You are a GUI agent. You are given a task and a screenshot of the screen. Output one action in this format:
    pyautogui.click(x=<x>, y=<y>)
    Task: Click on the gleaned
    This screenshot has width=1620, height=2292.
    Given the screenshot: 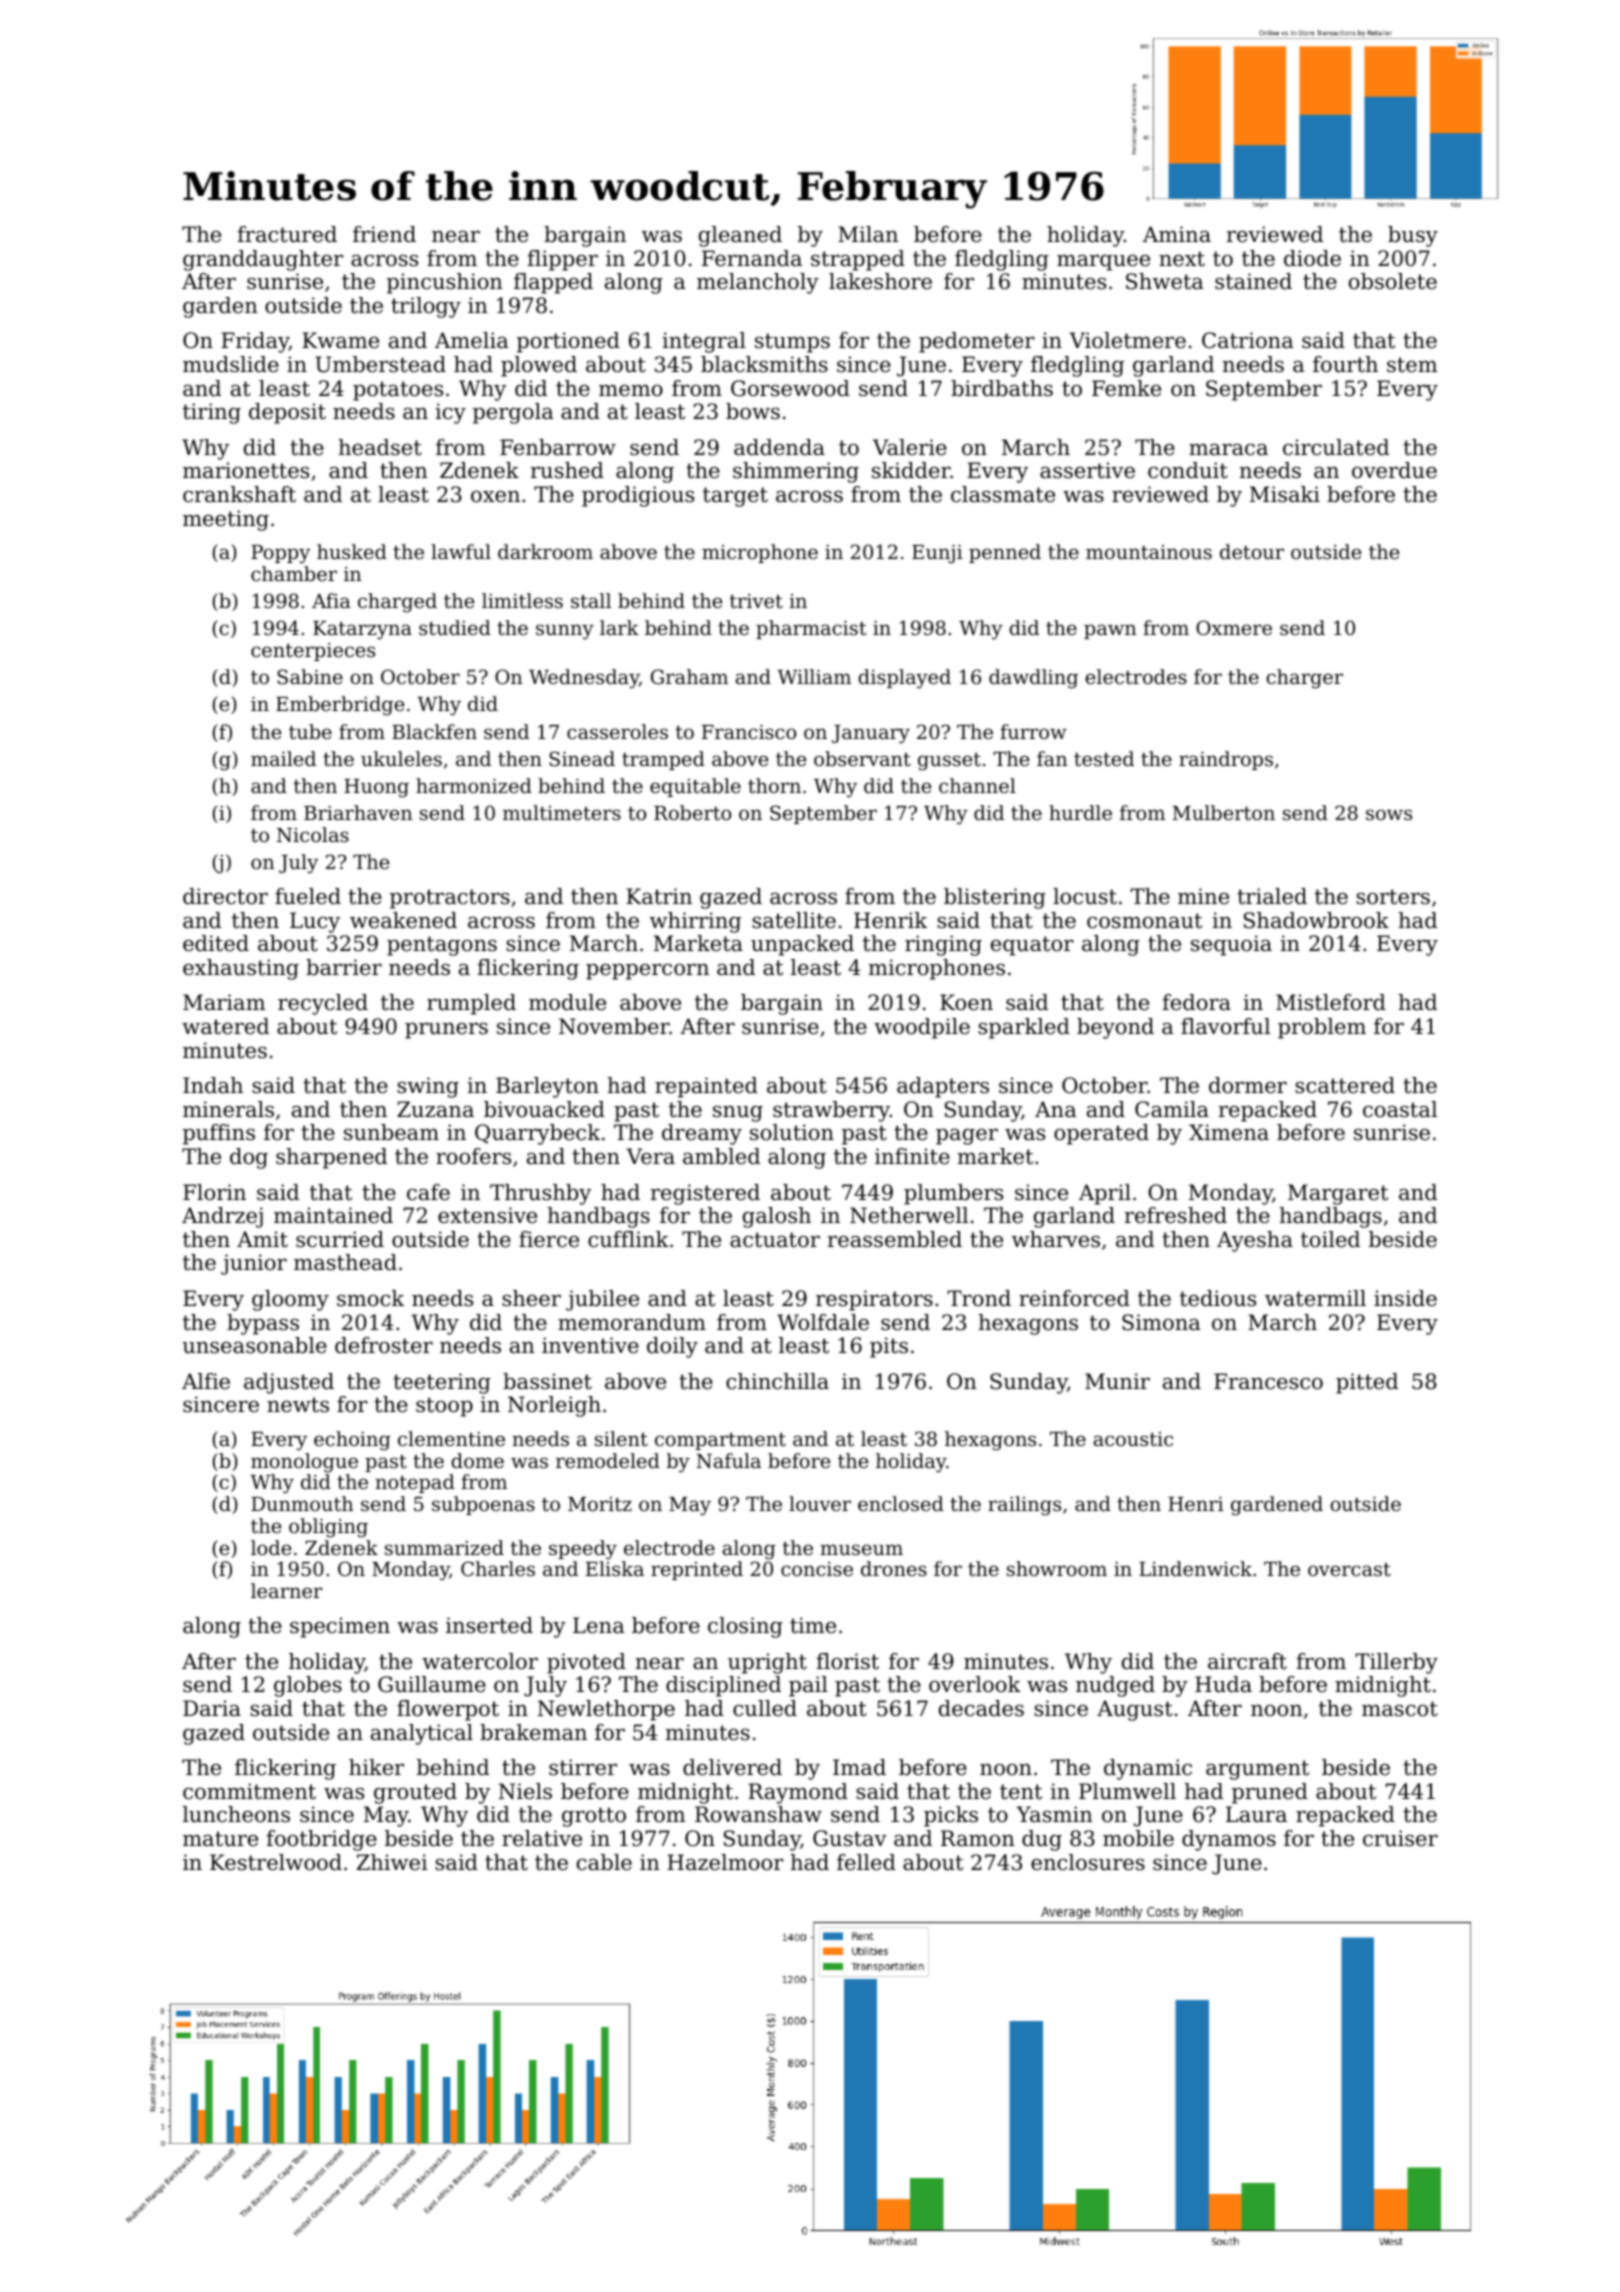 What is the action you would take?
    pyautogui.click(x=740, y=236)
